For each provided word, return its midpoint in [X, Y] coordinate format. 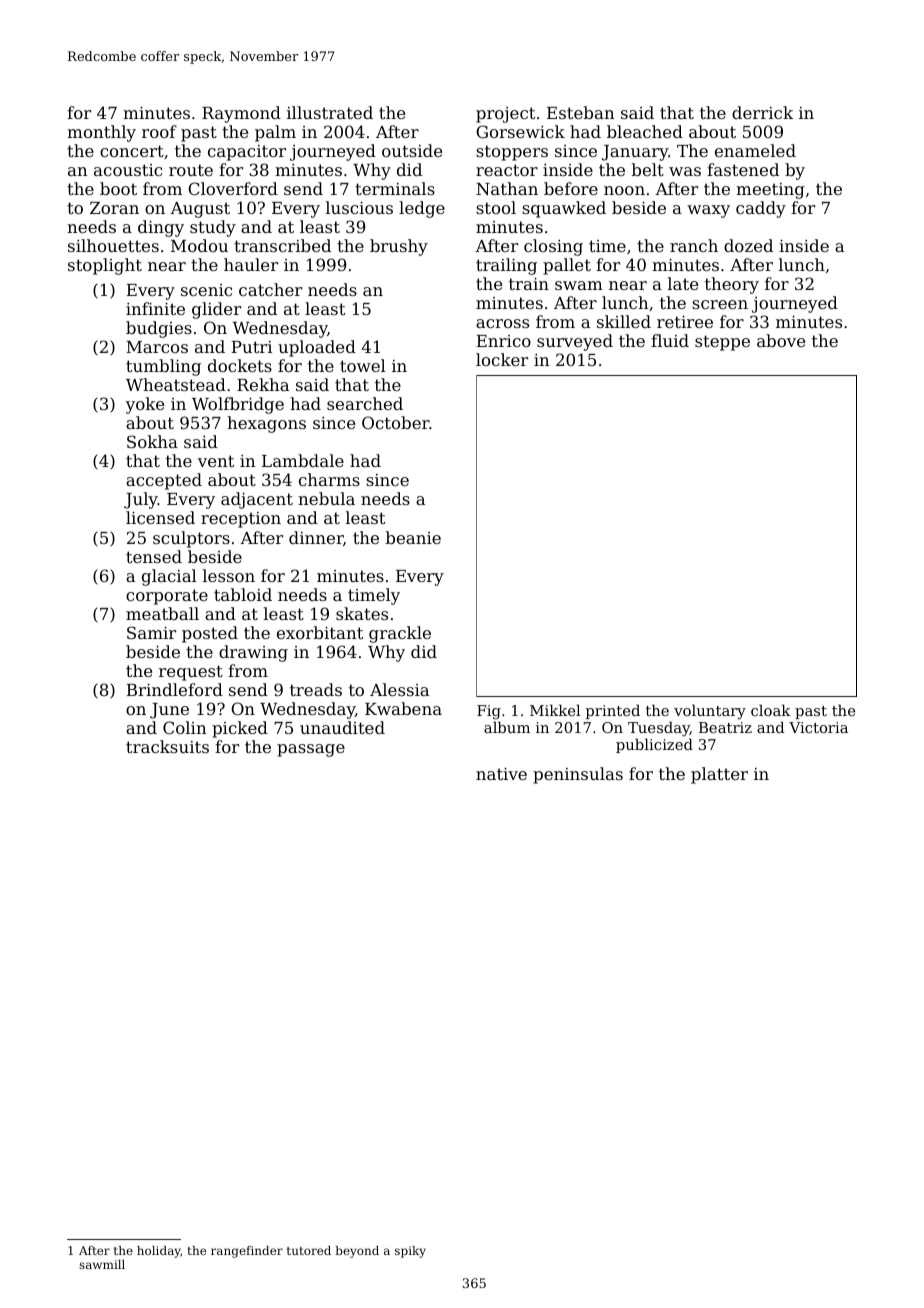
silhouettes [113, 245]
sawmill [102, 1264]
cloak [771, 710]
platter [719, 775]
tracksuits [167, 746]
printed [613, 711]
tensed [154, 556]
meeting [770, 191]
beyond [357, 1252]
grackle [400, 634]
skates [362, 613]
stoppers [512, 153]
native [501, 774]
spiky [410, 1252]
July [141, 500]
